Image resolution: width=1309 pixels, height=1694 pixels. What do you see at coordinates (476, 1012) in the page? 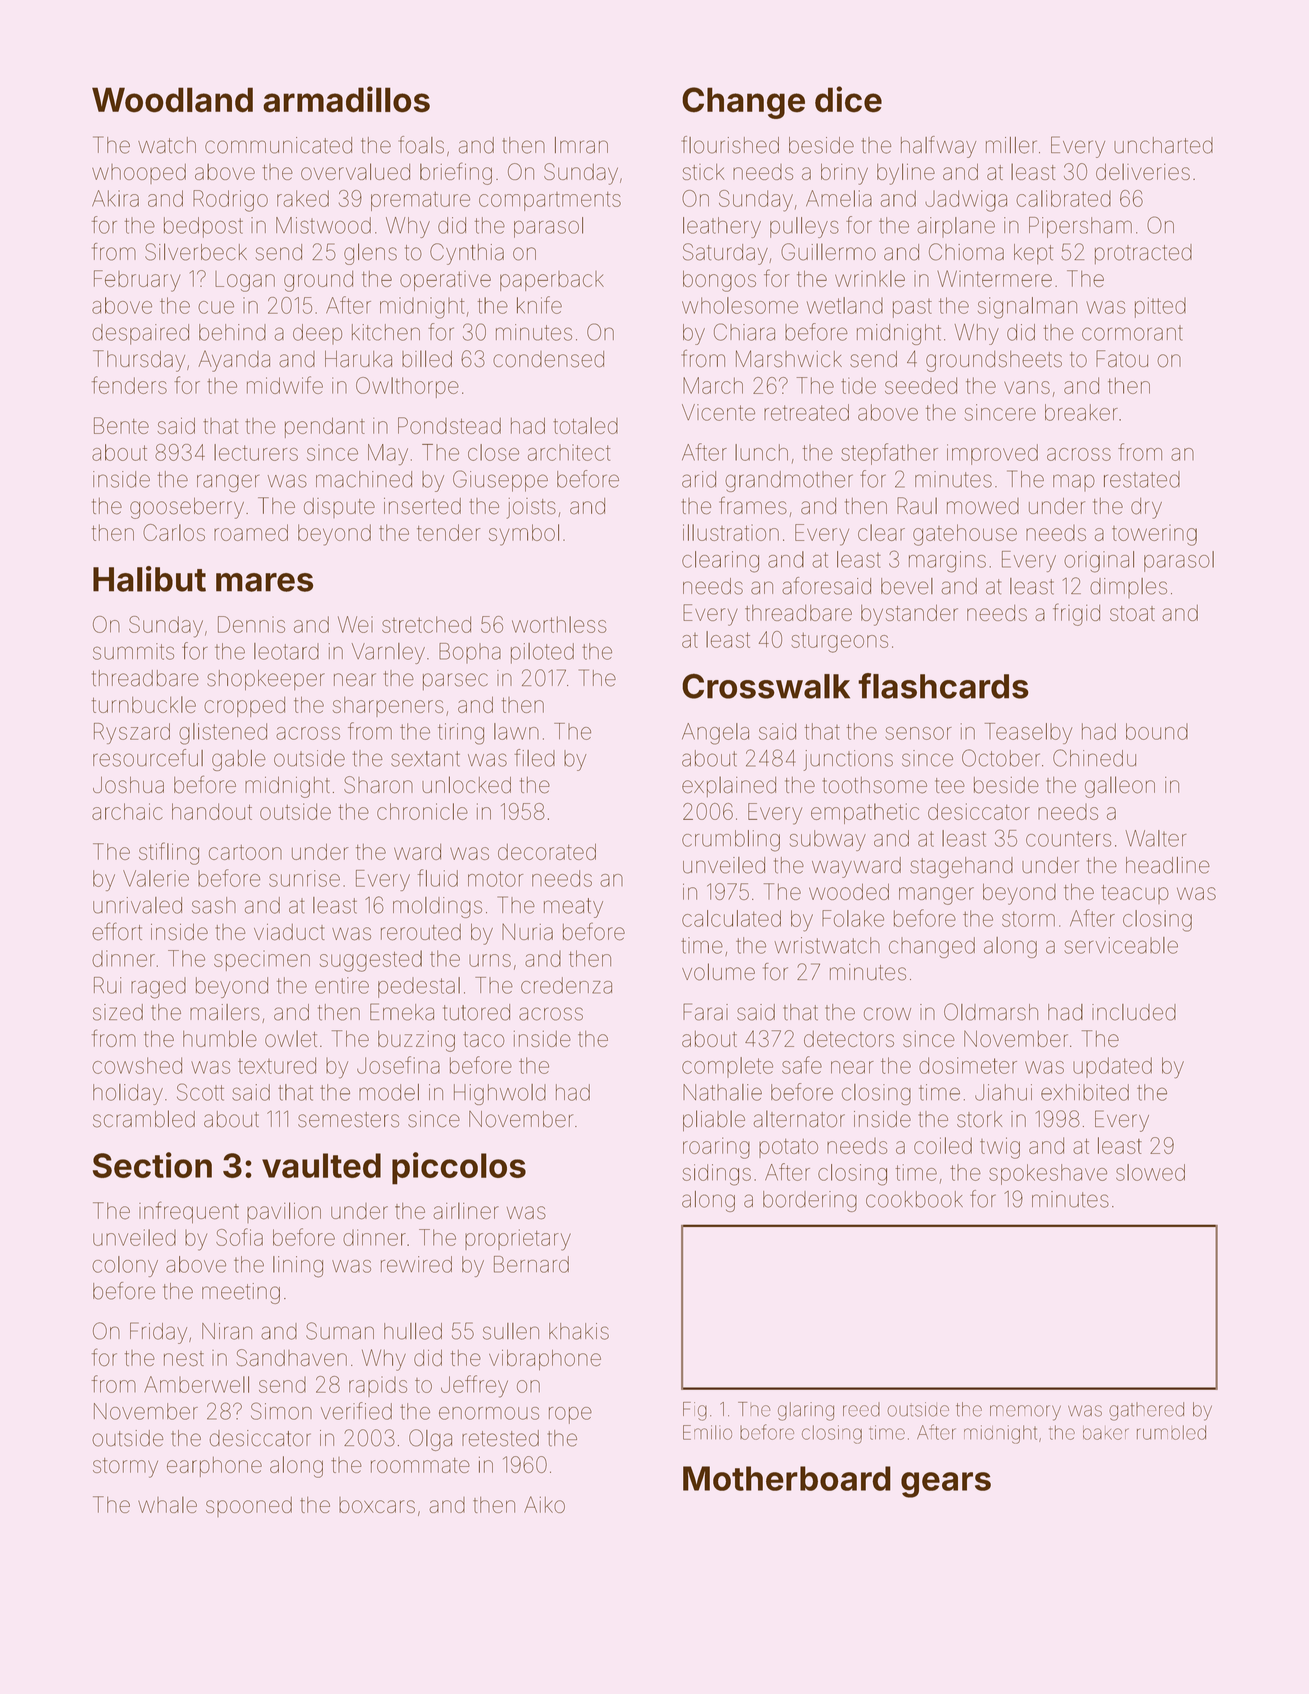
I see `tutored` at bounding box center [476, 1012].
